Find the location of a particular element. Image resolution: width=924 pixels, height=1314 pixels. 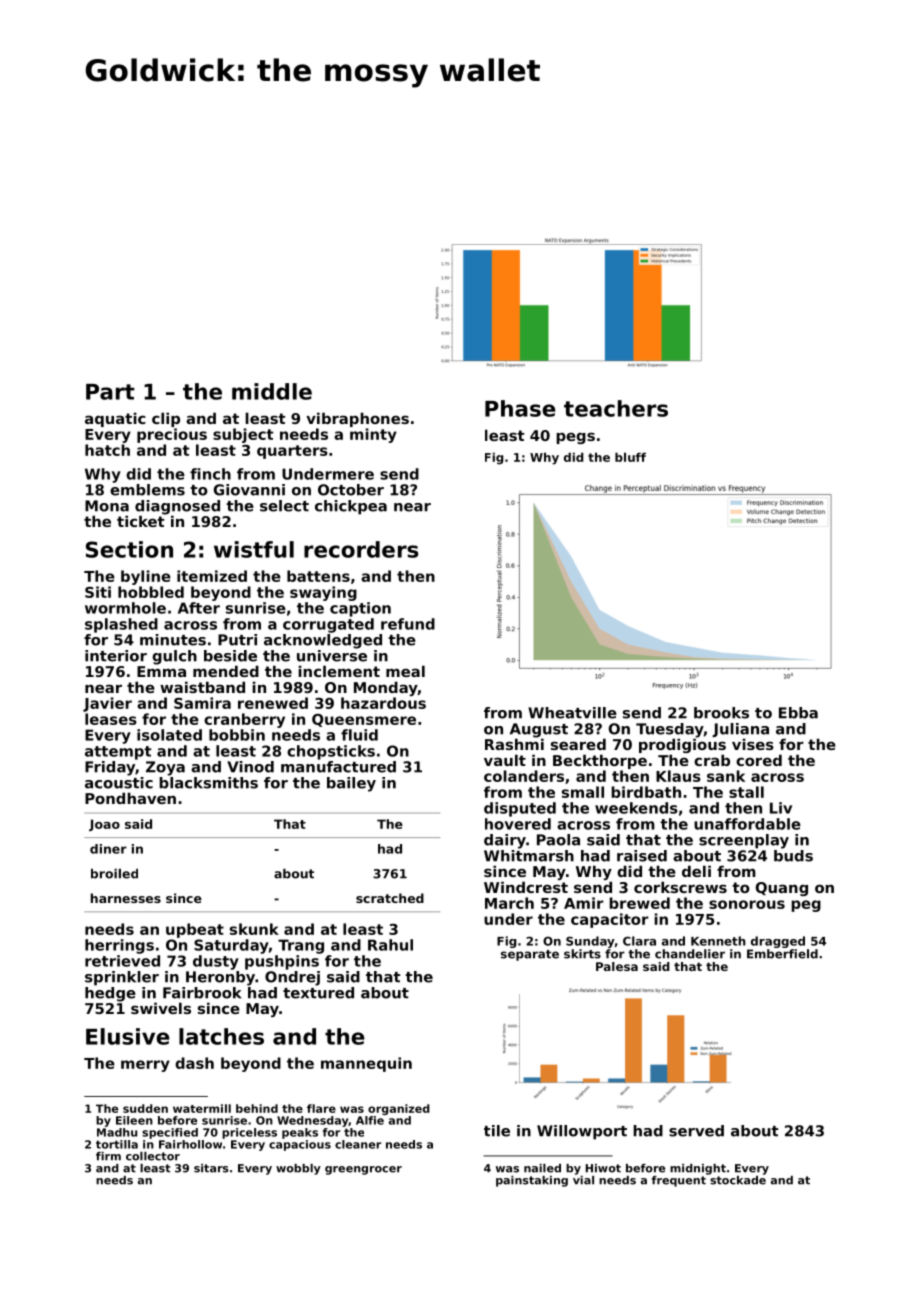

tile is located at coordinates (497, 1131).
